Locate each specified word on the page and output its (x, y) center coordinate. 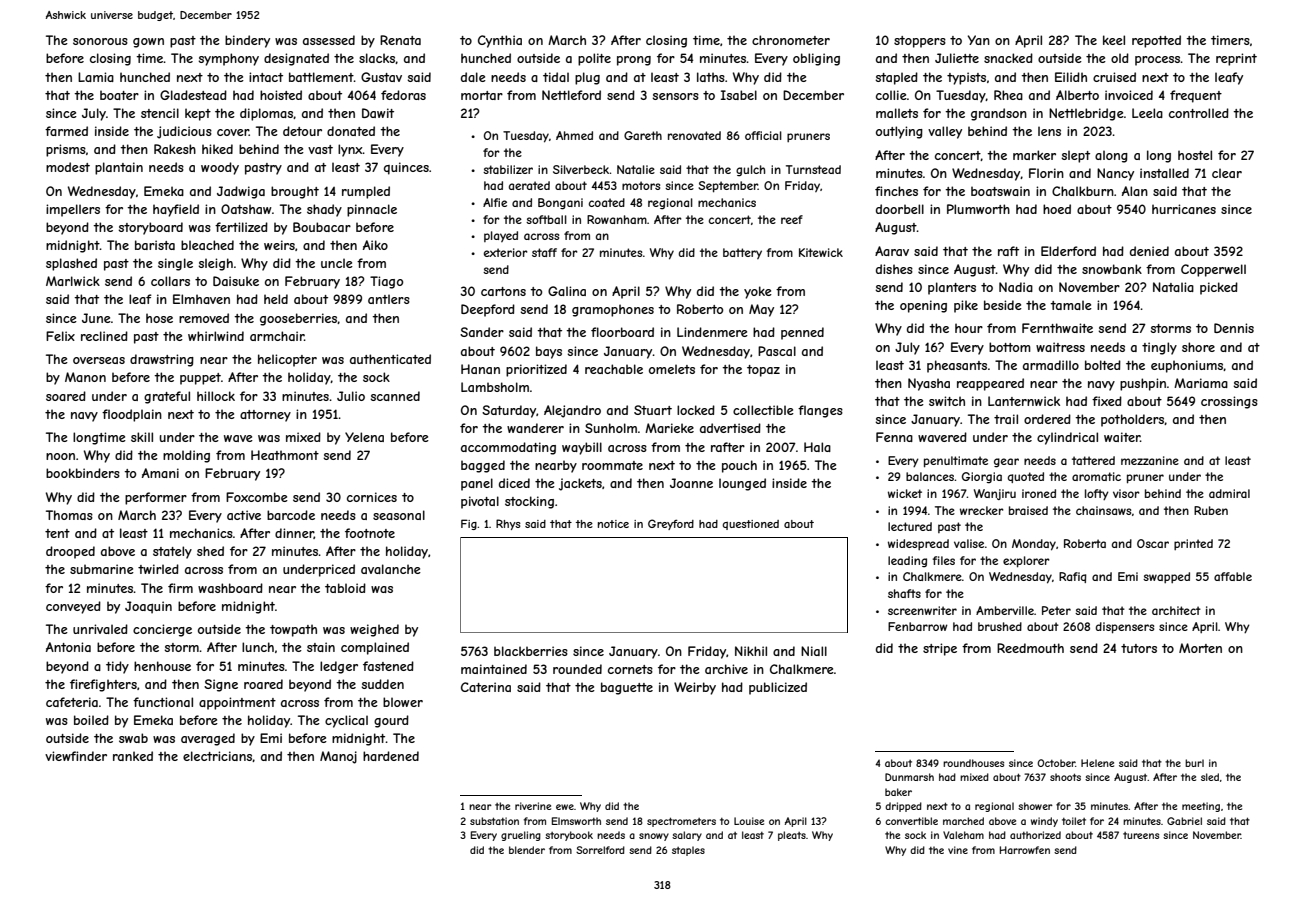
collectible (763, 410)
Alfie (495, 202)
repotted (1156, 41)
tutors (1139, 648)
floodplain (132, 415)
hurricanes (1184, 209)
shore (1198, 347)
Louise (749, 821)
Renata (400, 40)
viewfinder (76, 756)
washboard (230, 588)
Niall (814, 651)
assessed (329, 40)
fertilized (241, 227)
